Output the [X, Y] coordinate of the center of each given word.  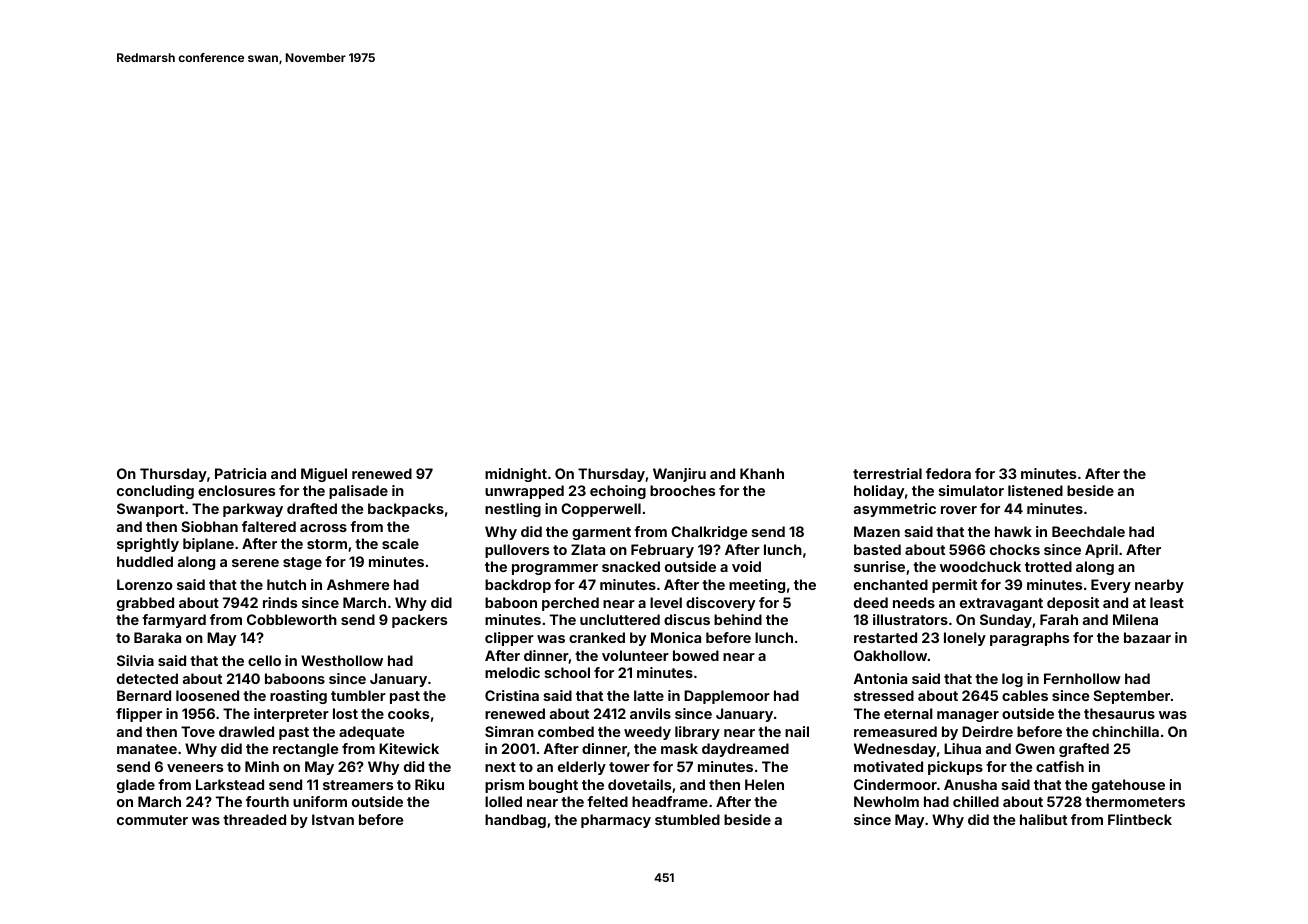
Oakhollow [890, 655]
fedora [948, 473]
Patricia [240, 473]
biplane [208, 545]
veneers [195, 768]
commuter [152, 820]
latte [649, 695]
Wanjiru [679, 475]
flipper [139, 715]
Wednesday [895, 750]
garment [601, 533]
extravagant [1001, 604]
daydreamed [745, 750]
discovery [720, 604]
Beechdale [1088, 531]
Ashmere [358, 584]
